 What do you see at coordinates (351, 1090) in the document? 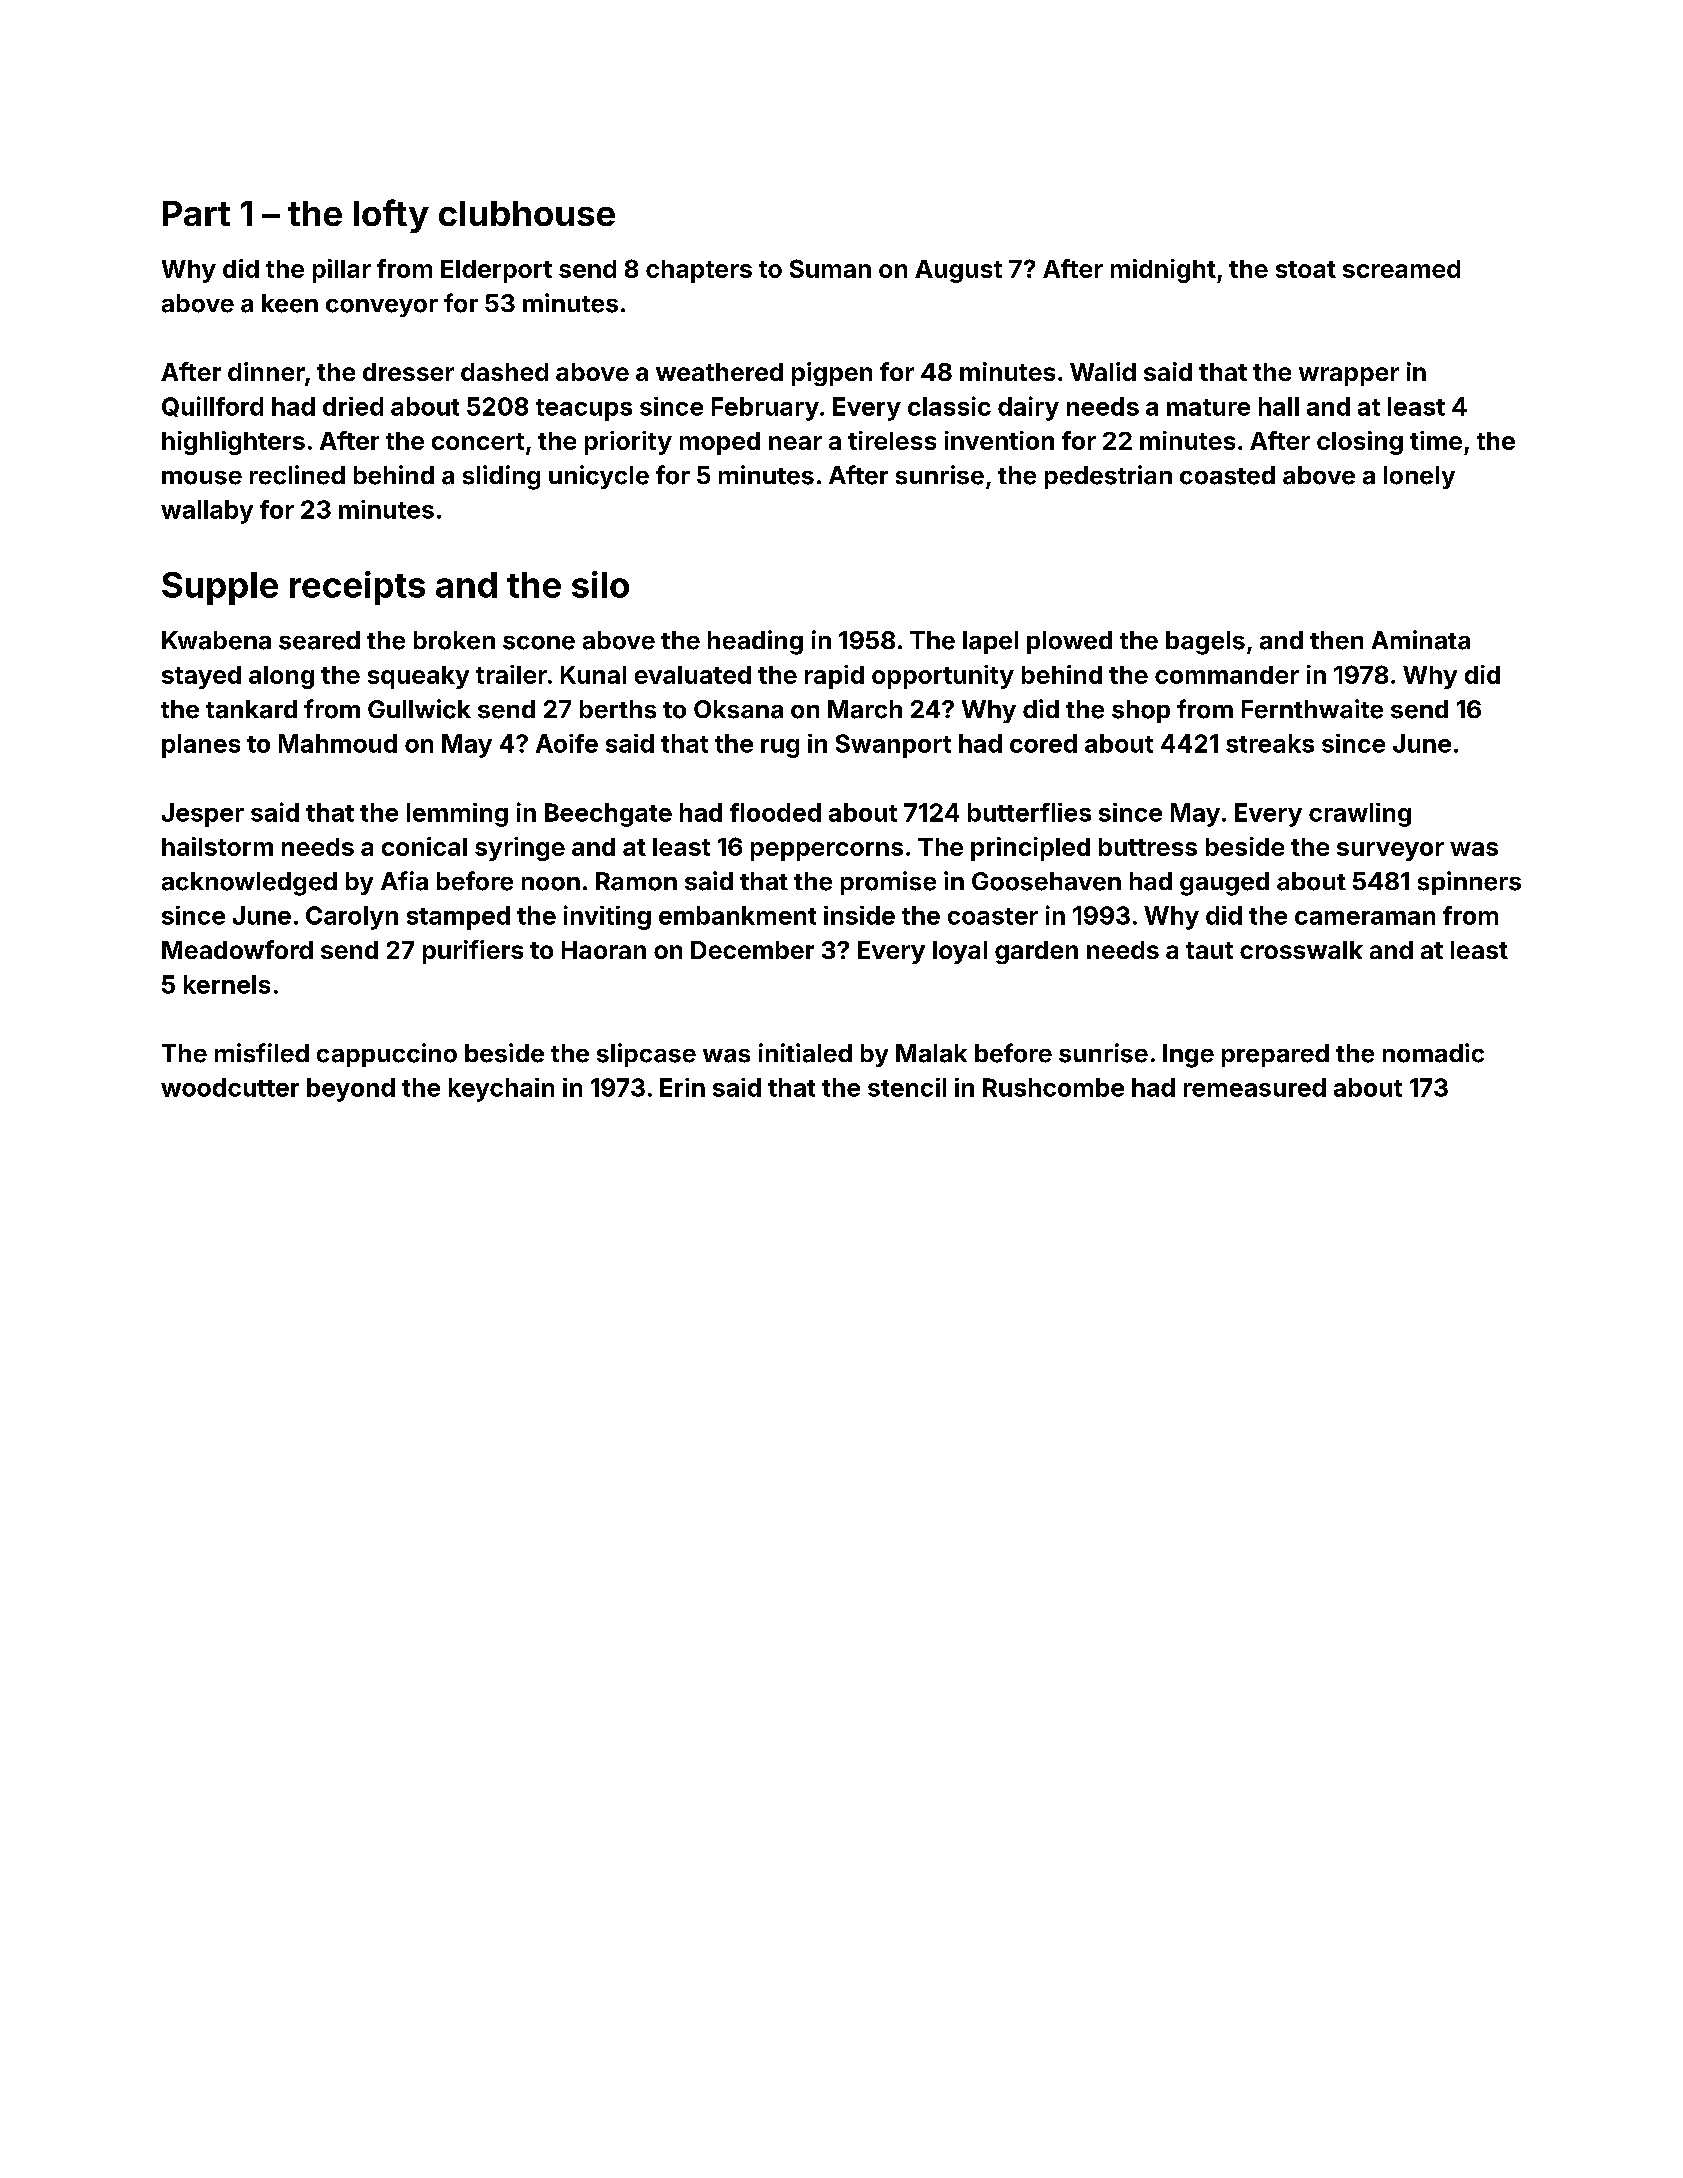
I see `beyond` at bounding box center [351, 1090].
